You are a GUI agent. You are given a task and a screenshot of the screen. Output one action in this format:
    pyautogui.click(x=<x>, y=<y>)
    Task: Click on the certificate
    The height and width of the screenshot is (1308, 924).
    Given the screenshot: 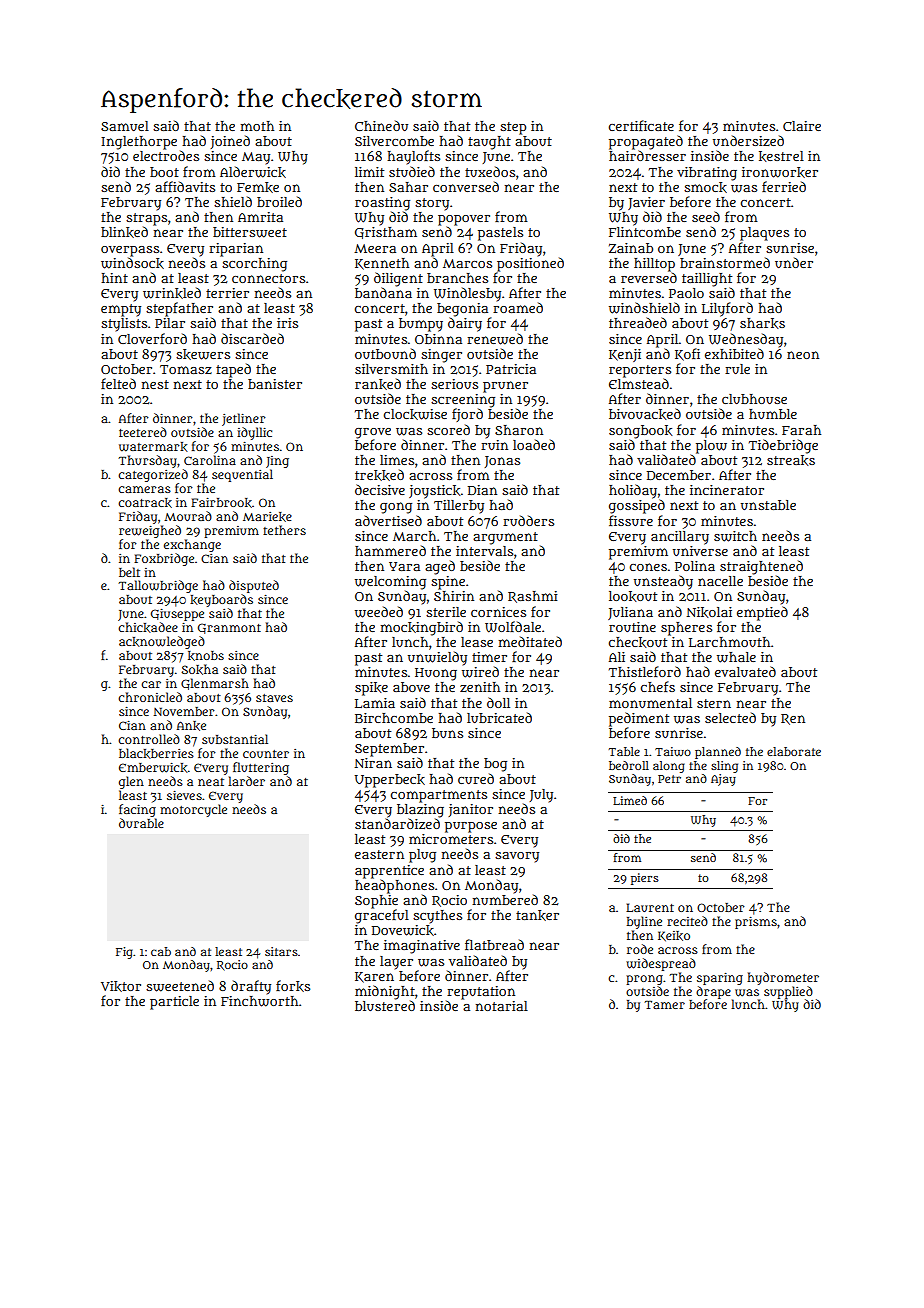 What is the action you would take?
    pyautogui.click(x=641, y=125)
